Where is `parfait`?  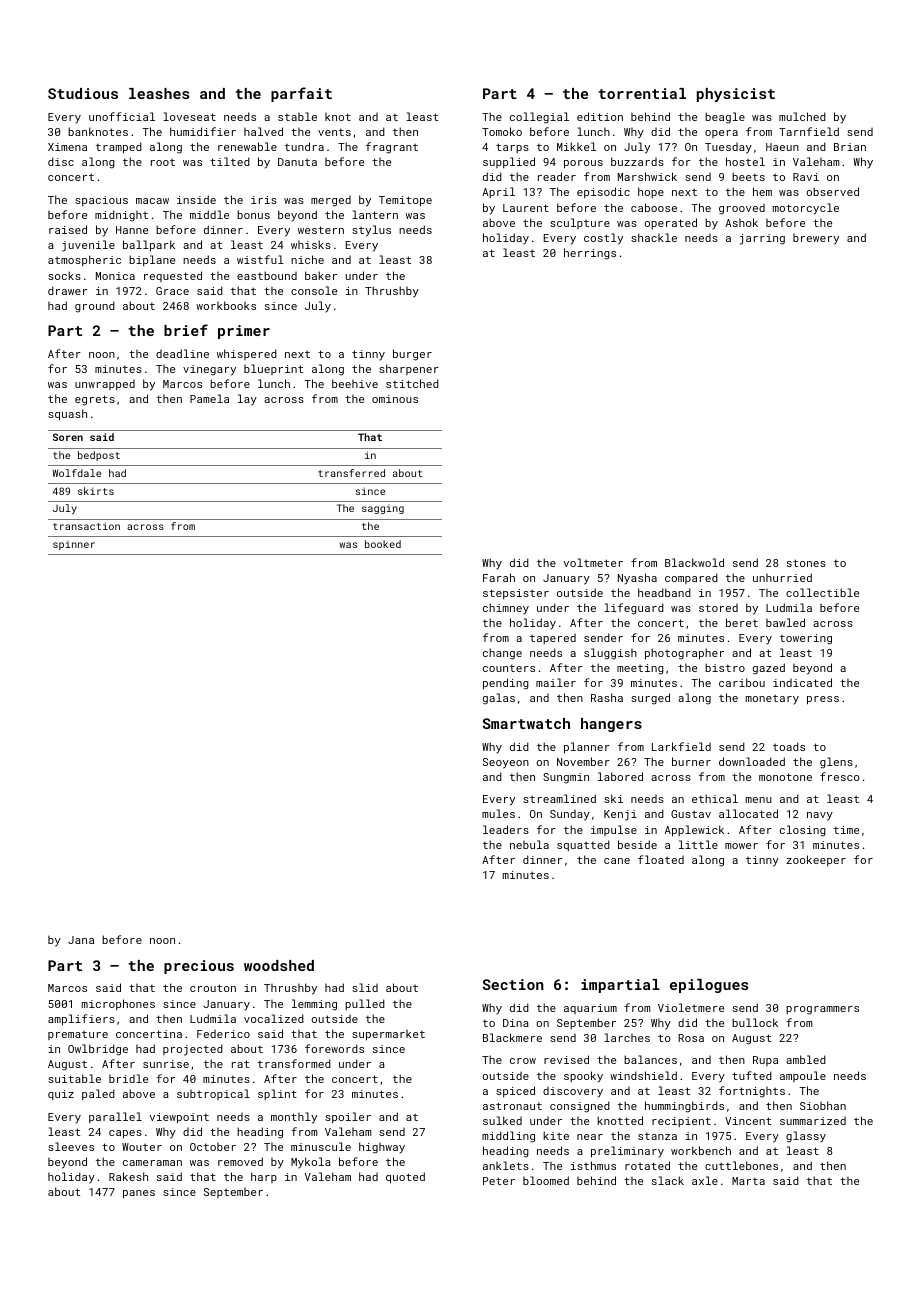
parfait is located at coordinates (301, 94).
